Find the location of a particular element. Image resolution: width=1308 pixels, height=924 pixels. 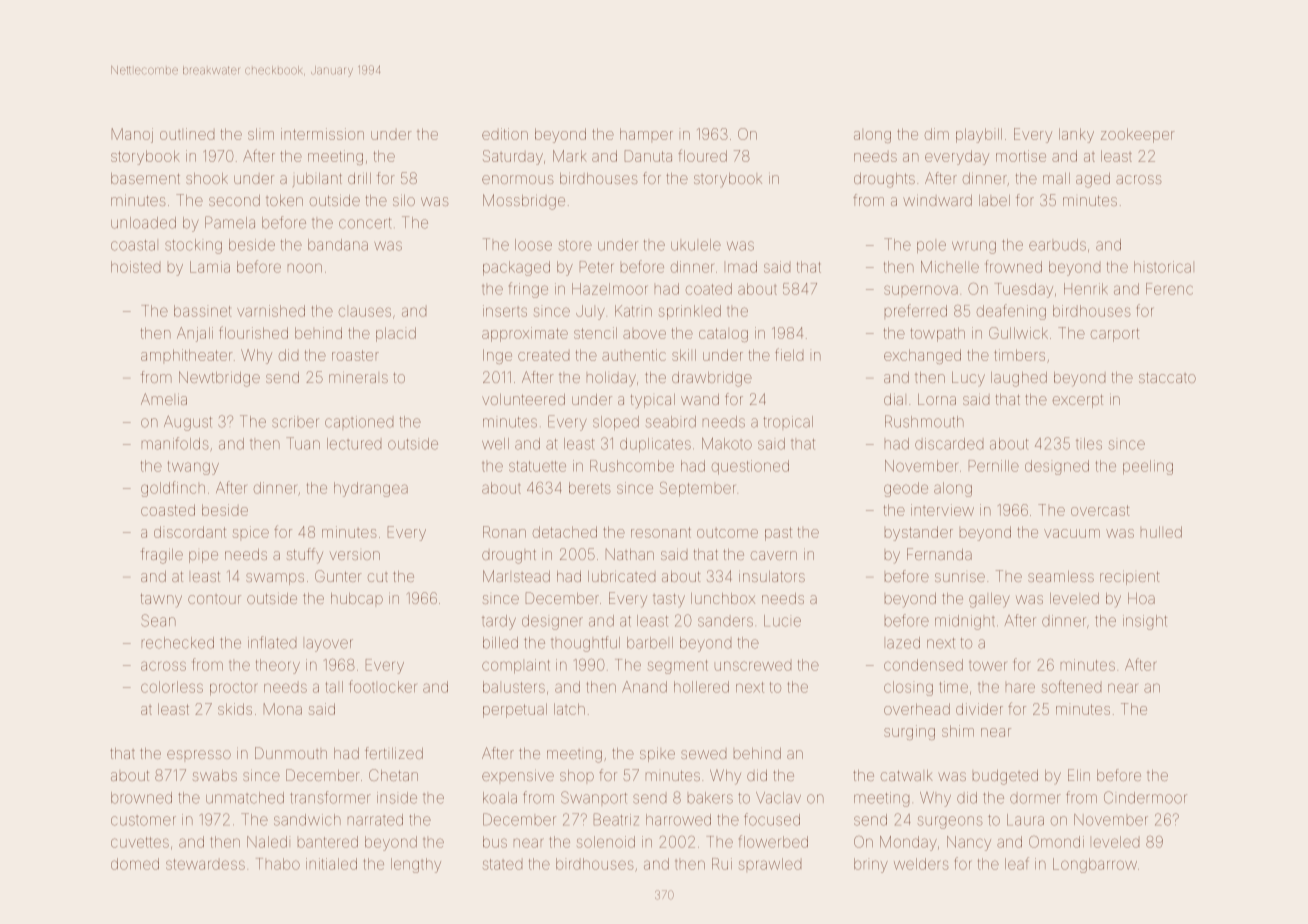

resonant is located at coordinates (661, 532).
